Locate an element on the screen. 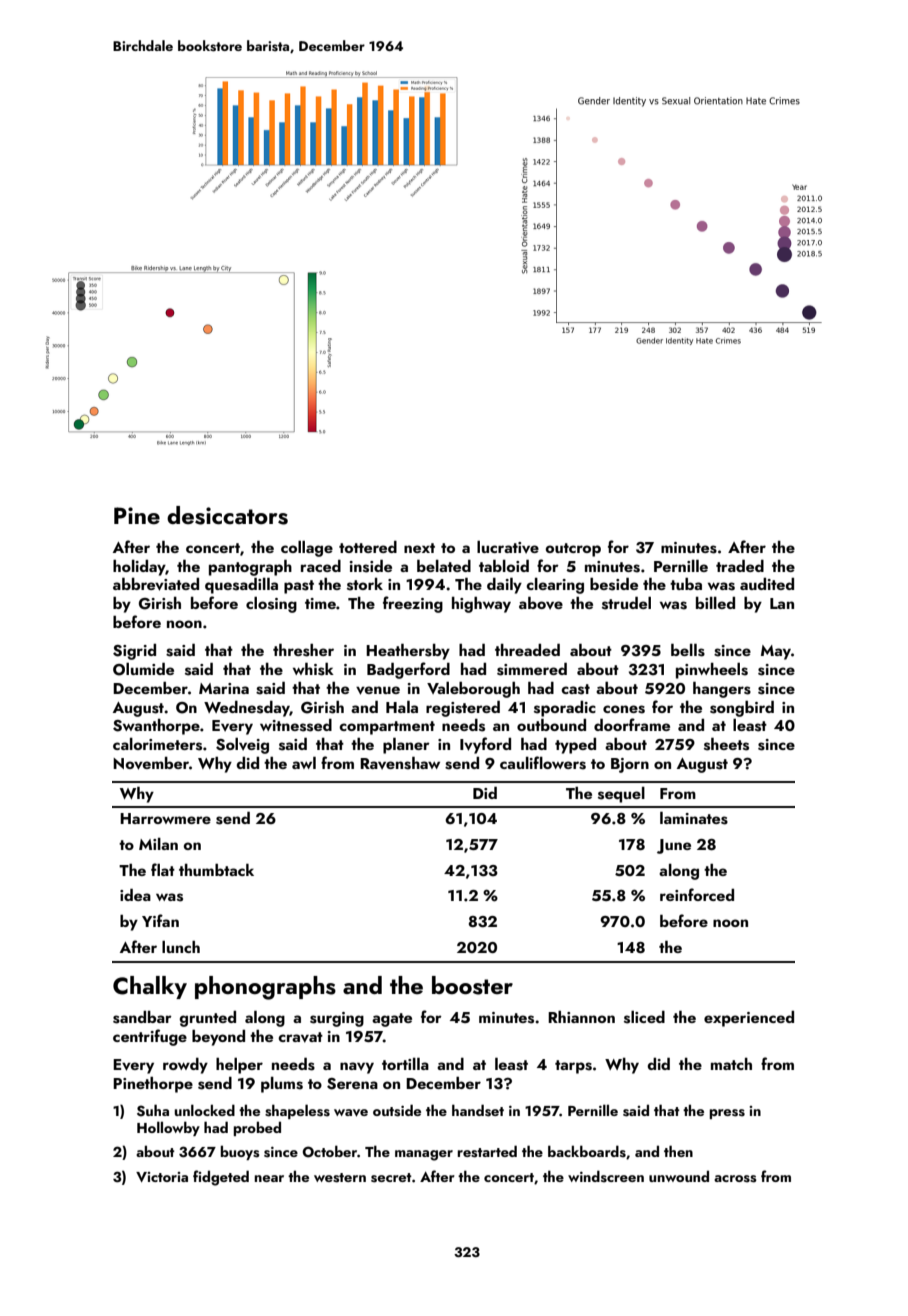 The width and height of the screenshot is (908, 1316). freezing is located at coordinates (413, 604).
